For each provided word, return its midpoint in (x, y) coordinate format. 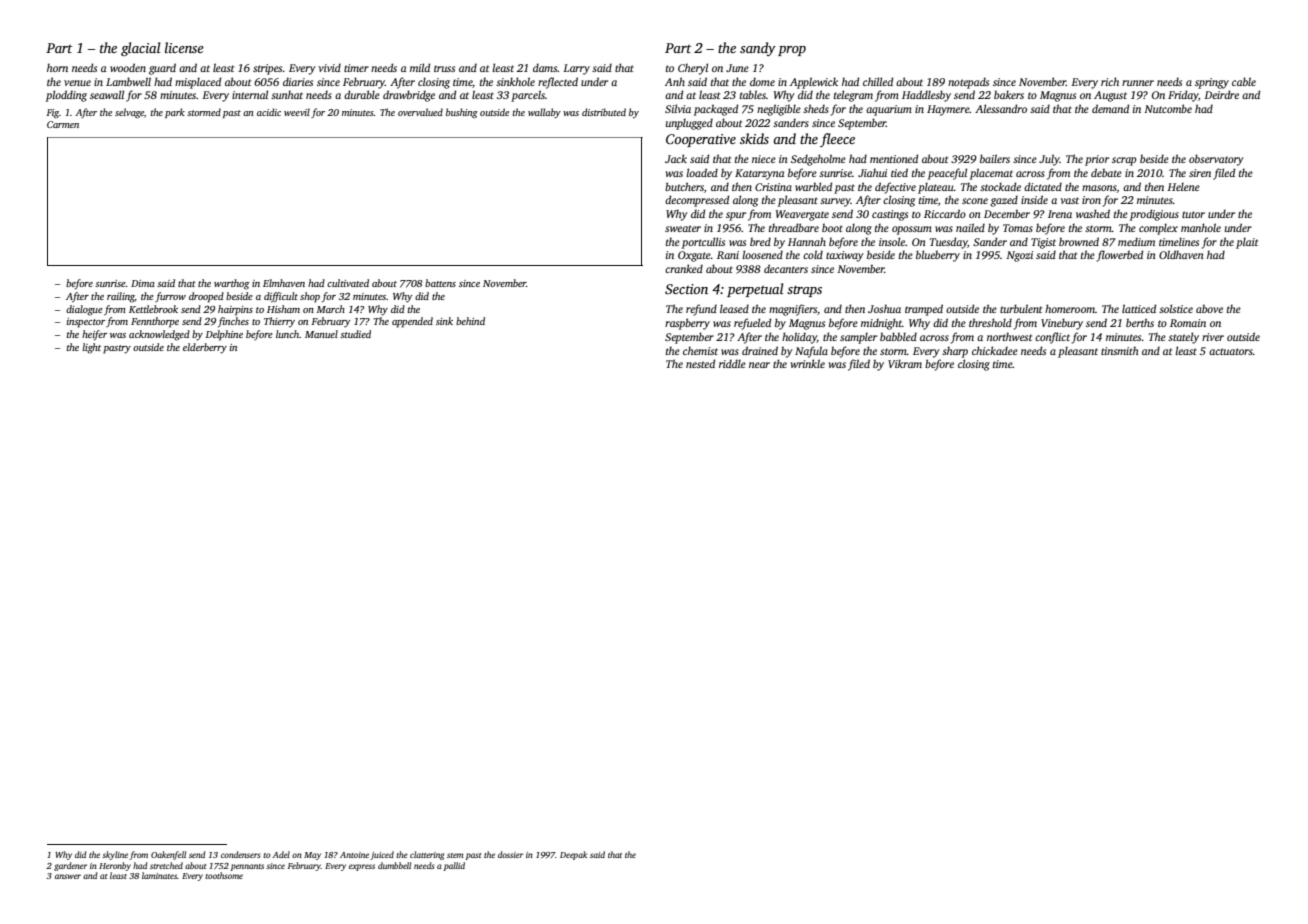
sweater (683, 228)
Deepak (573, 855)
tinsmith (1120, 350)
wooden (128, 67)
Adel (281, 854)
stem (455, 855)
